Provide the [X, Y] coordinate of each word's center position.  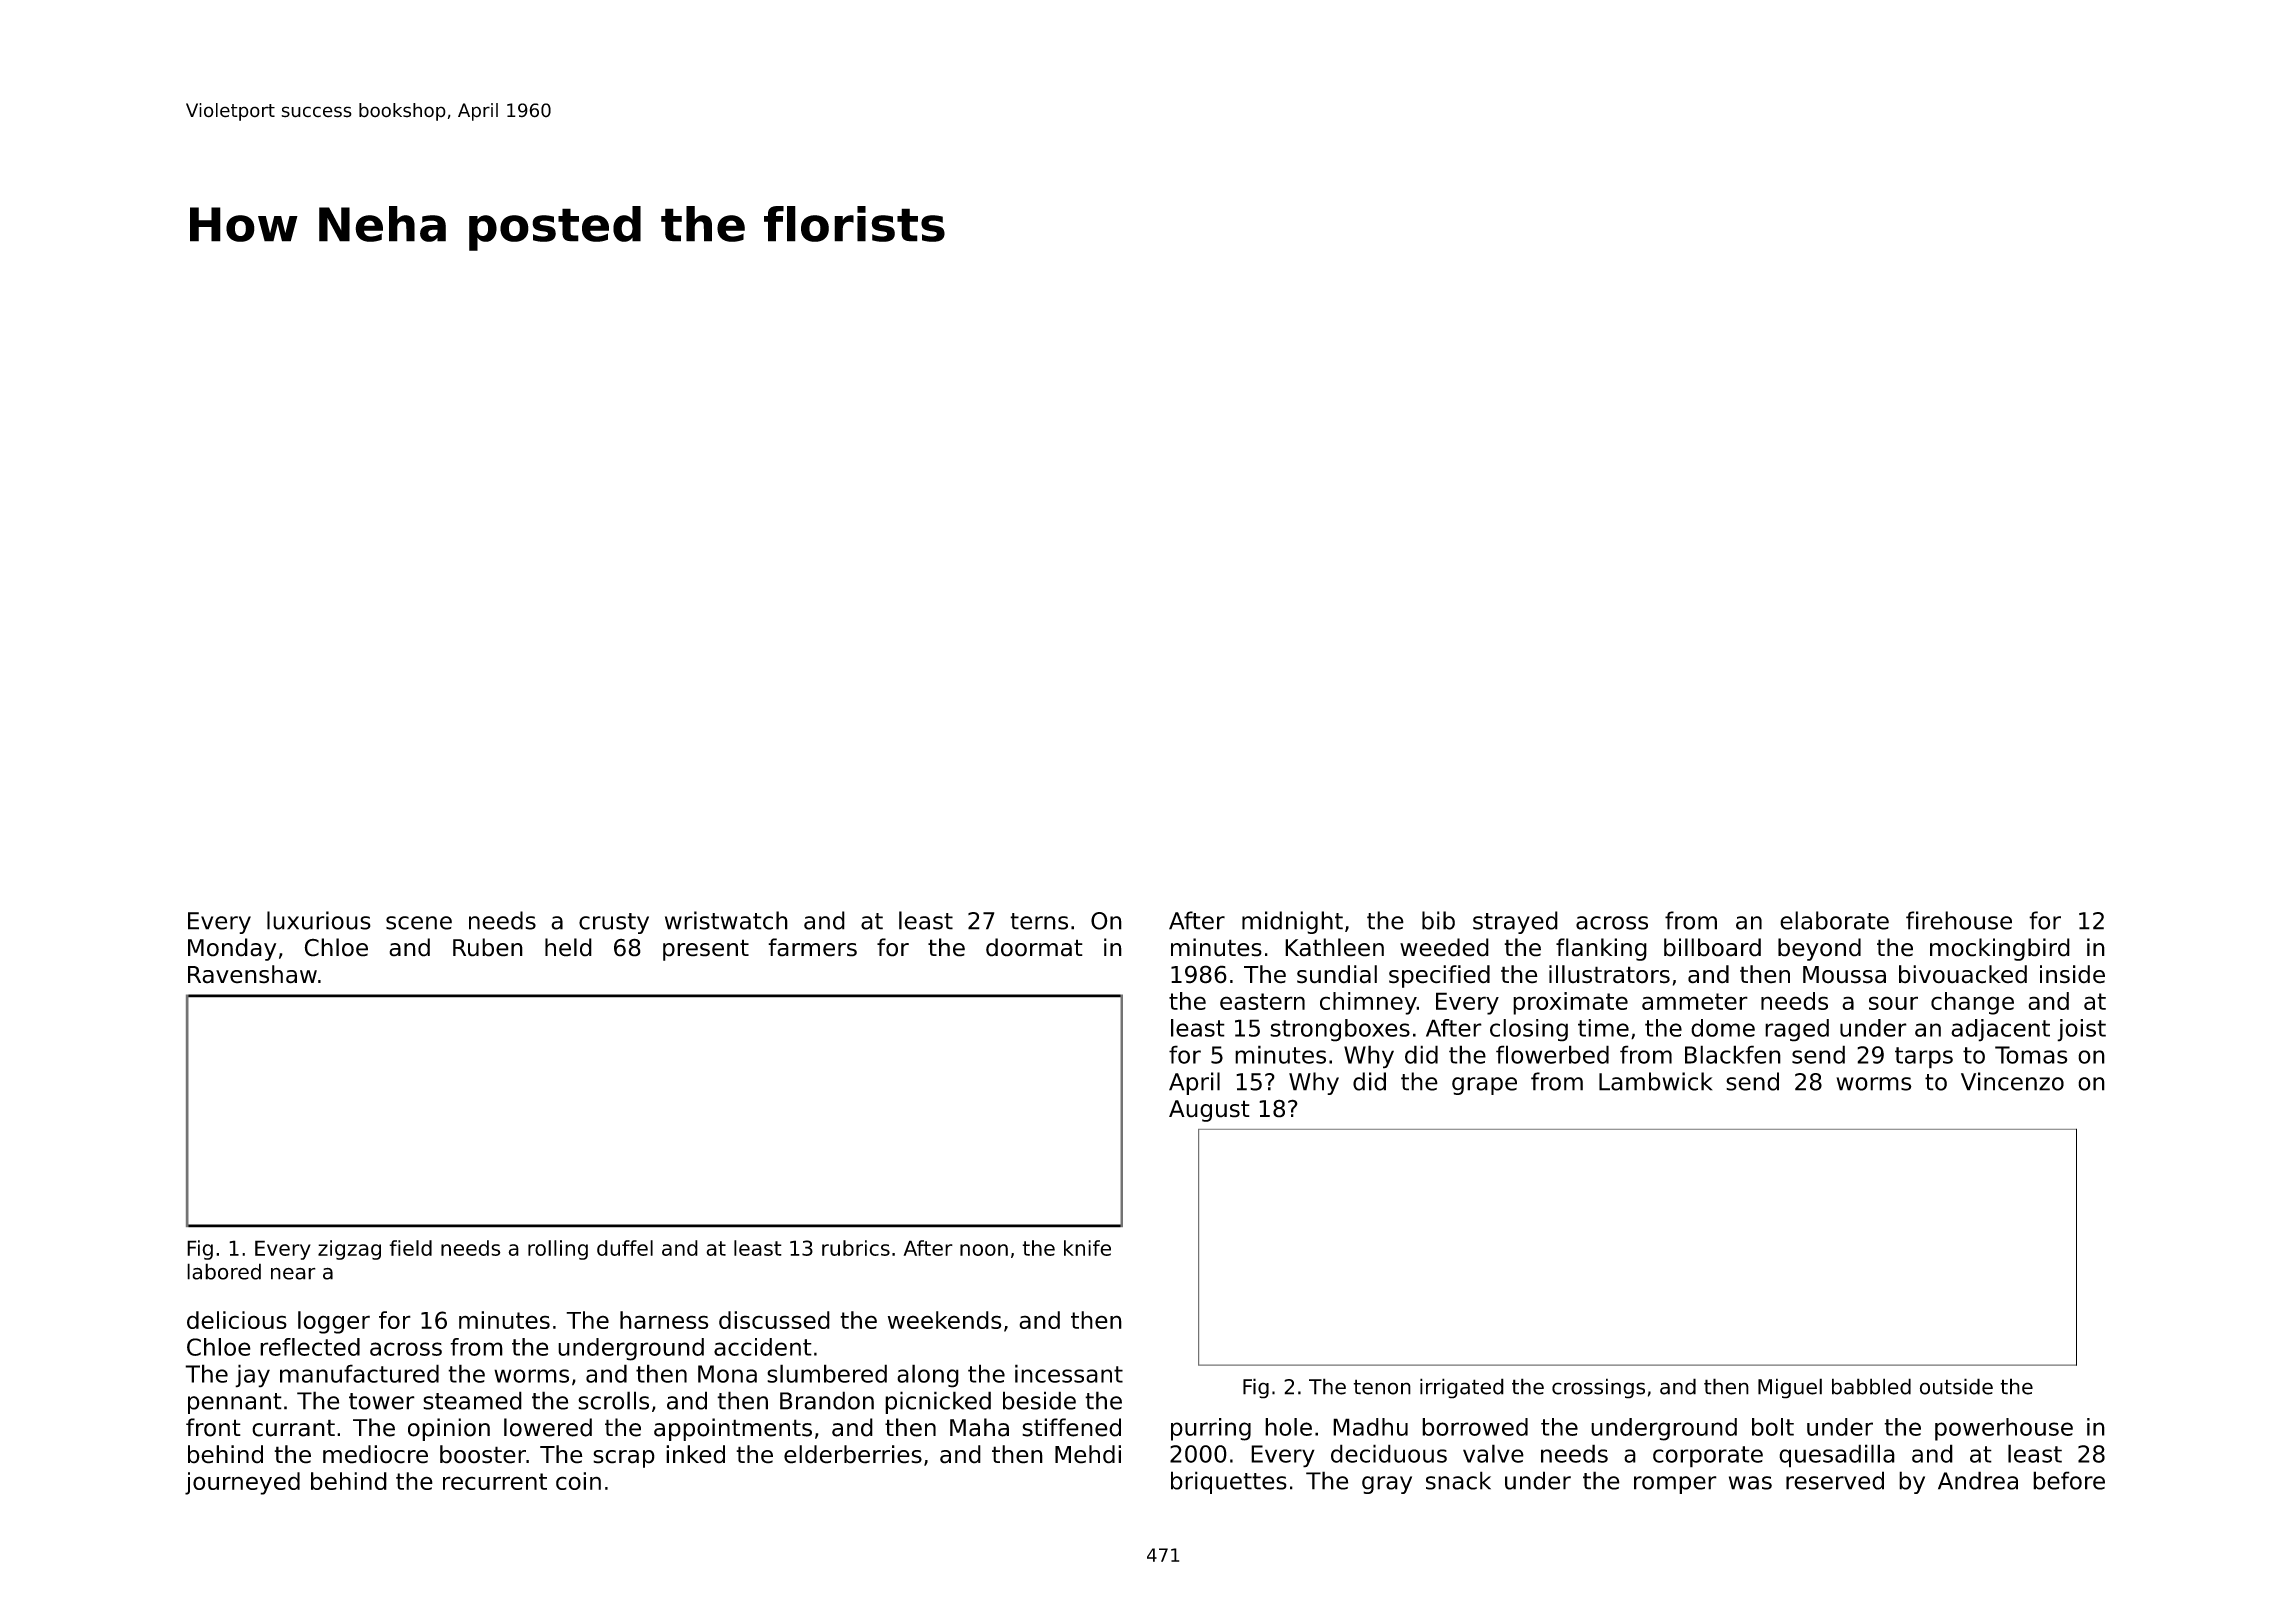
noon [984, 1250]
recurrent [495, 1481]
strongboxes [1340, 1030]
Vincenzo [2012, 1081]
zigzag [349, 1250]
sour [1893, 1003]
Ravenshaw [252, 974]
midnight [1292, 922]
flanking [1601, 949]
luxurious [319, 920]
